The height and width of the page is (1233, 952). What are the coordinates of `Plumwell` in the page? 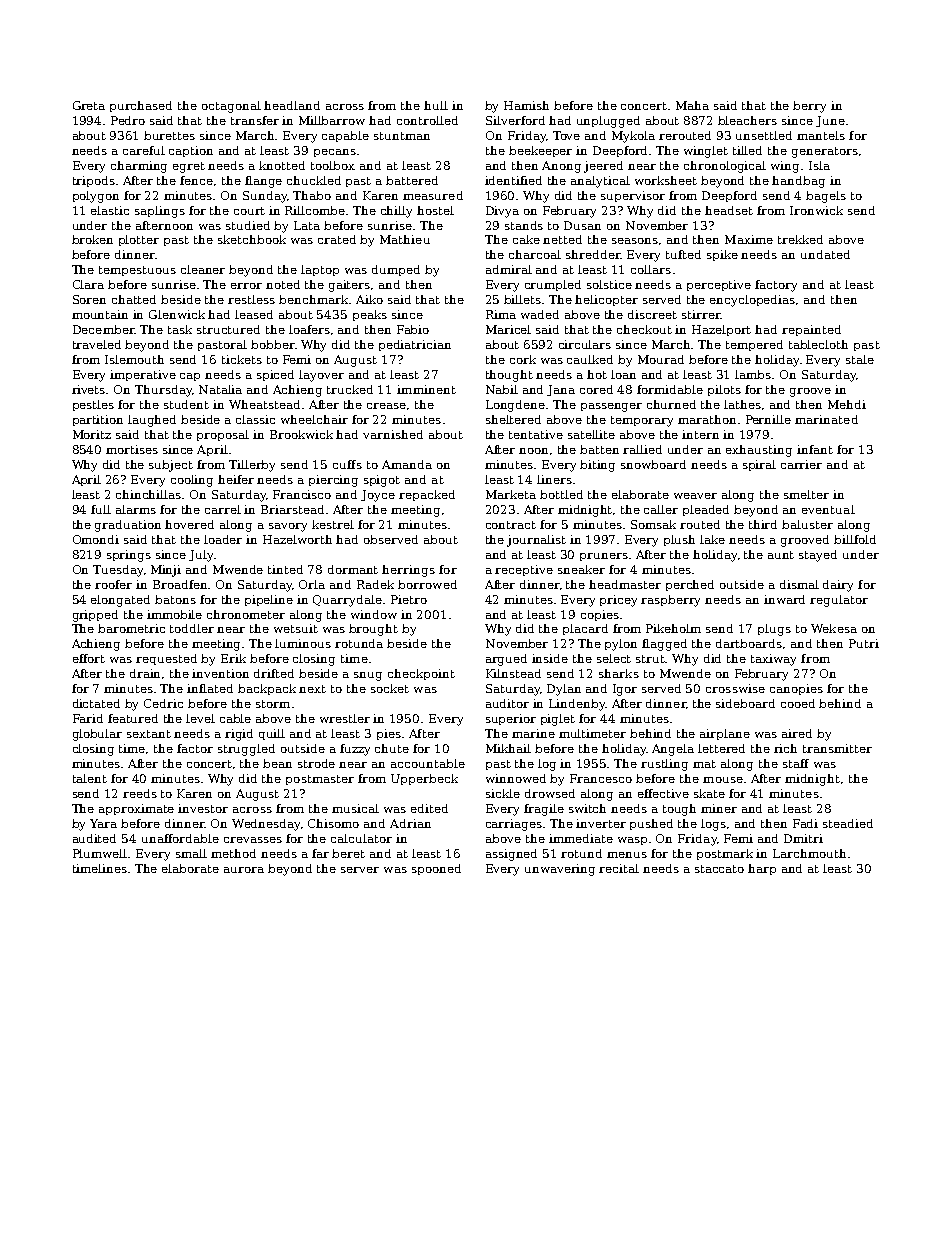 It's located at (101, 853).
